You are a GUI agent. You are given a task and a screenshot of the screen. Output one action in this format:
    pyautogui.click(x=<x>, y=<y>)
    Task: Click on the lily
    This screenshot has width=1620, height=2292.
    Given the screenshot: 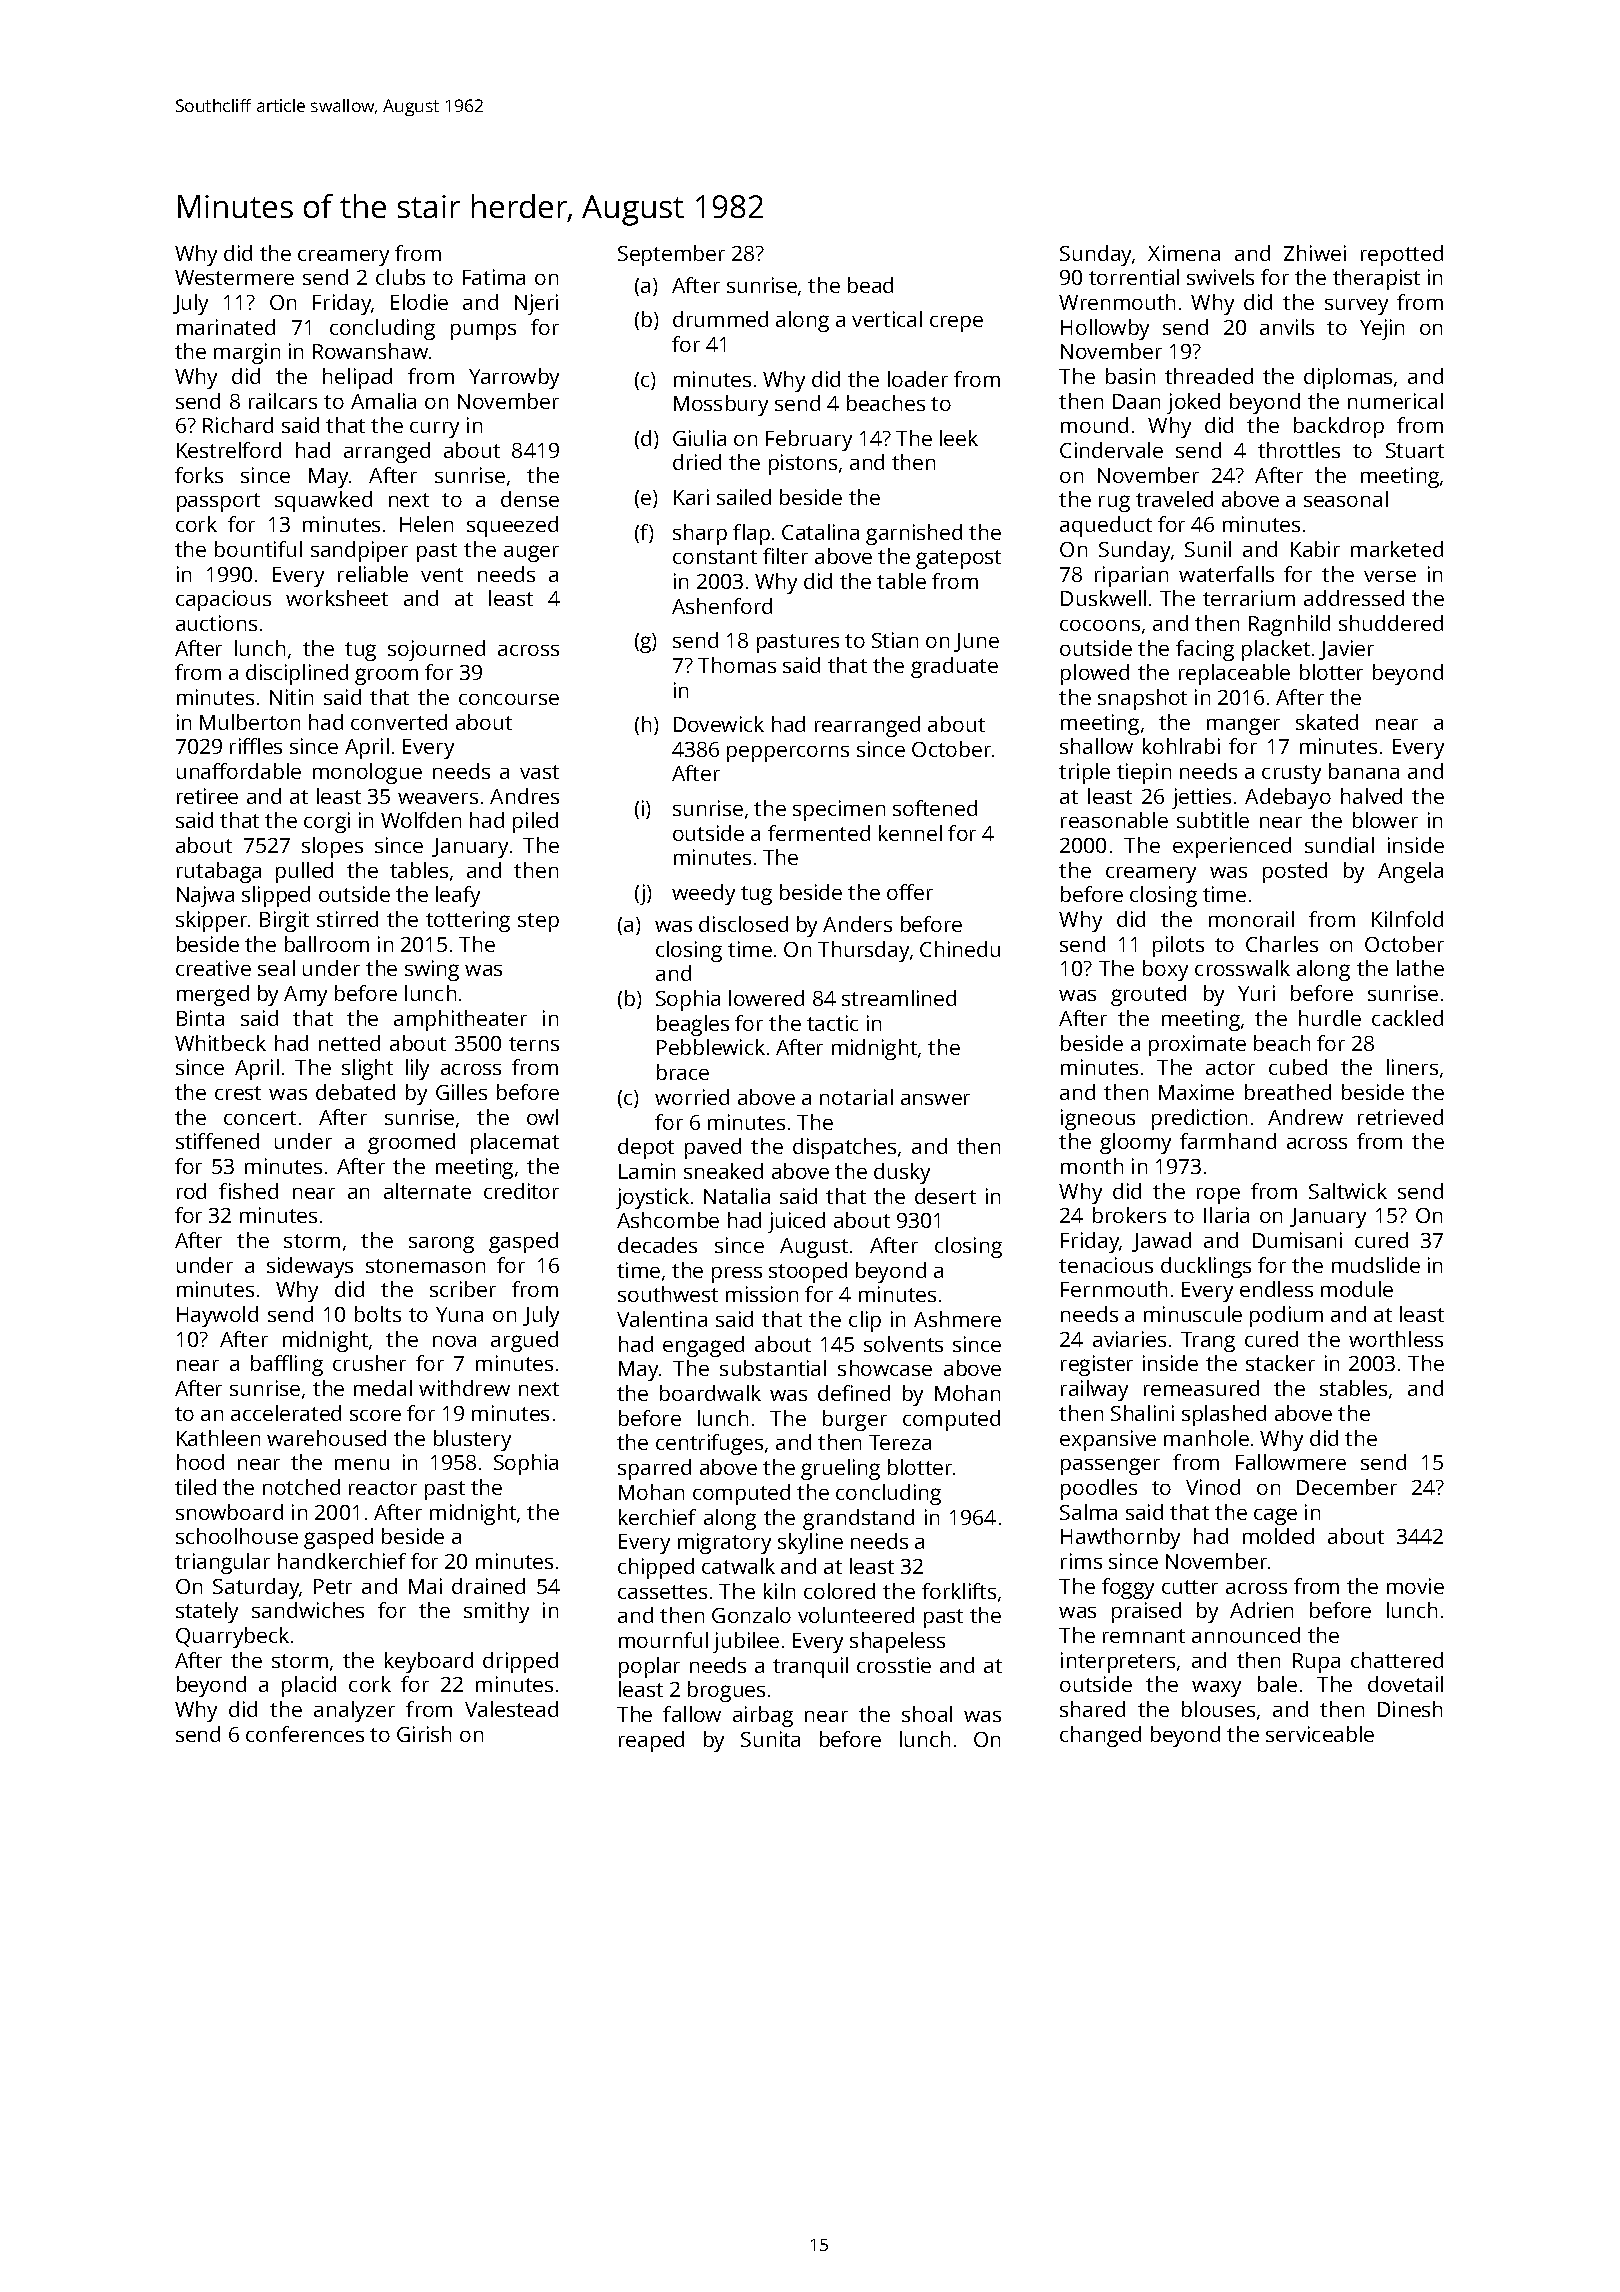 What is the action you would take?
    pyautogui.click(x=417, y=1069)
